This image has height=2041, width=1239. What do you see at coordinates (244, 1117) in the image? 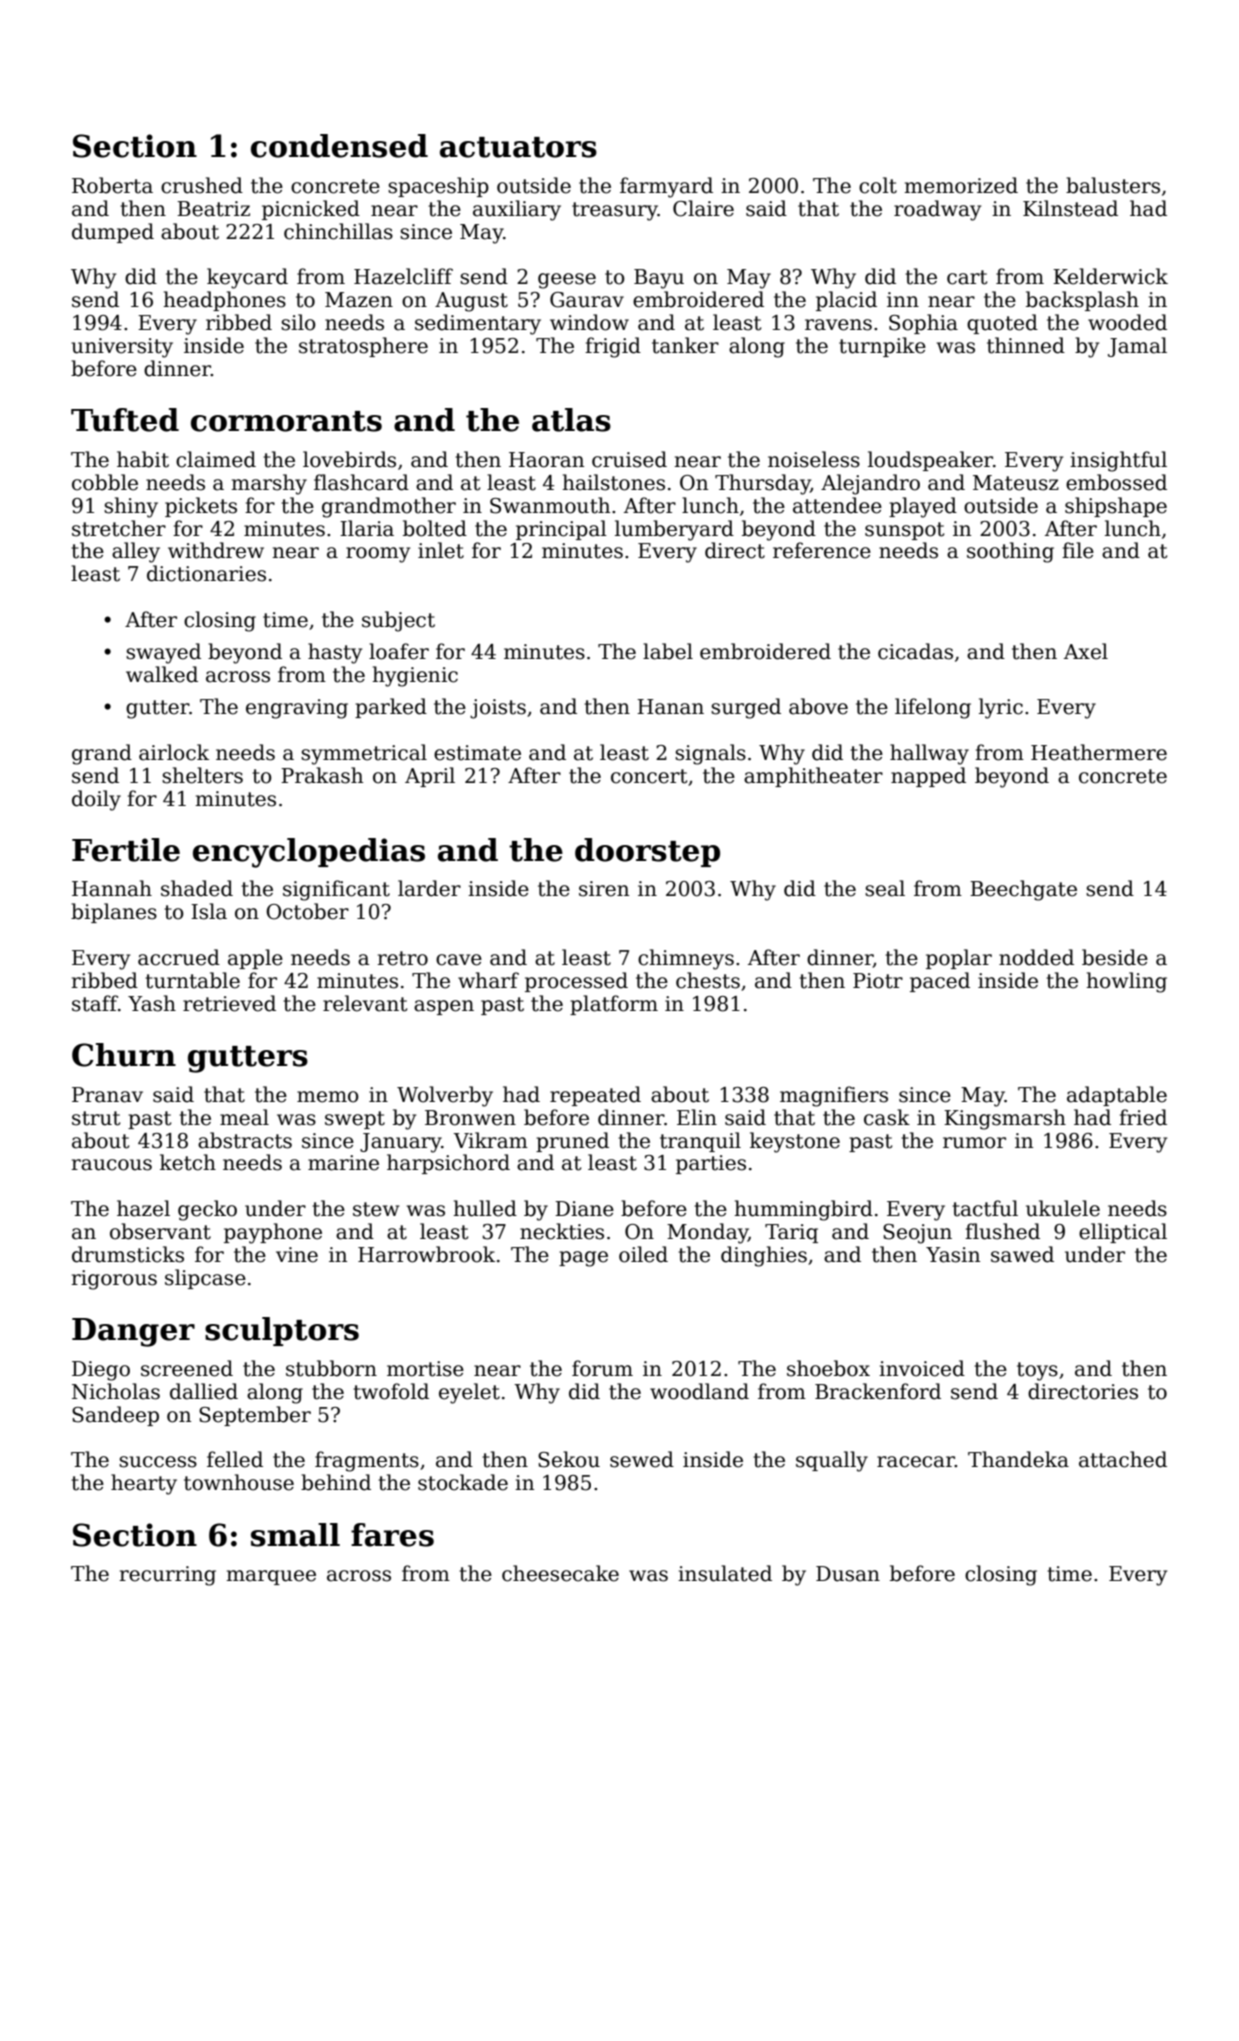
I see `meal` at bounding box center [244, 1117].
